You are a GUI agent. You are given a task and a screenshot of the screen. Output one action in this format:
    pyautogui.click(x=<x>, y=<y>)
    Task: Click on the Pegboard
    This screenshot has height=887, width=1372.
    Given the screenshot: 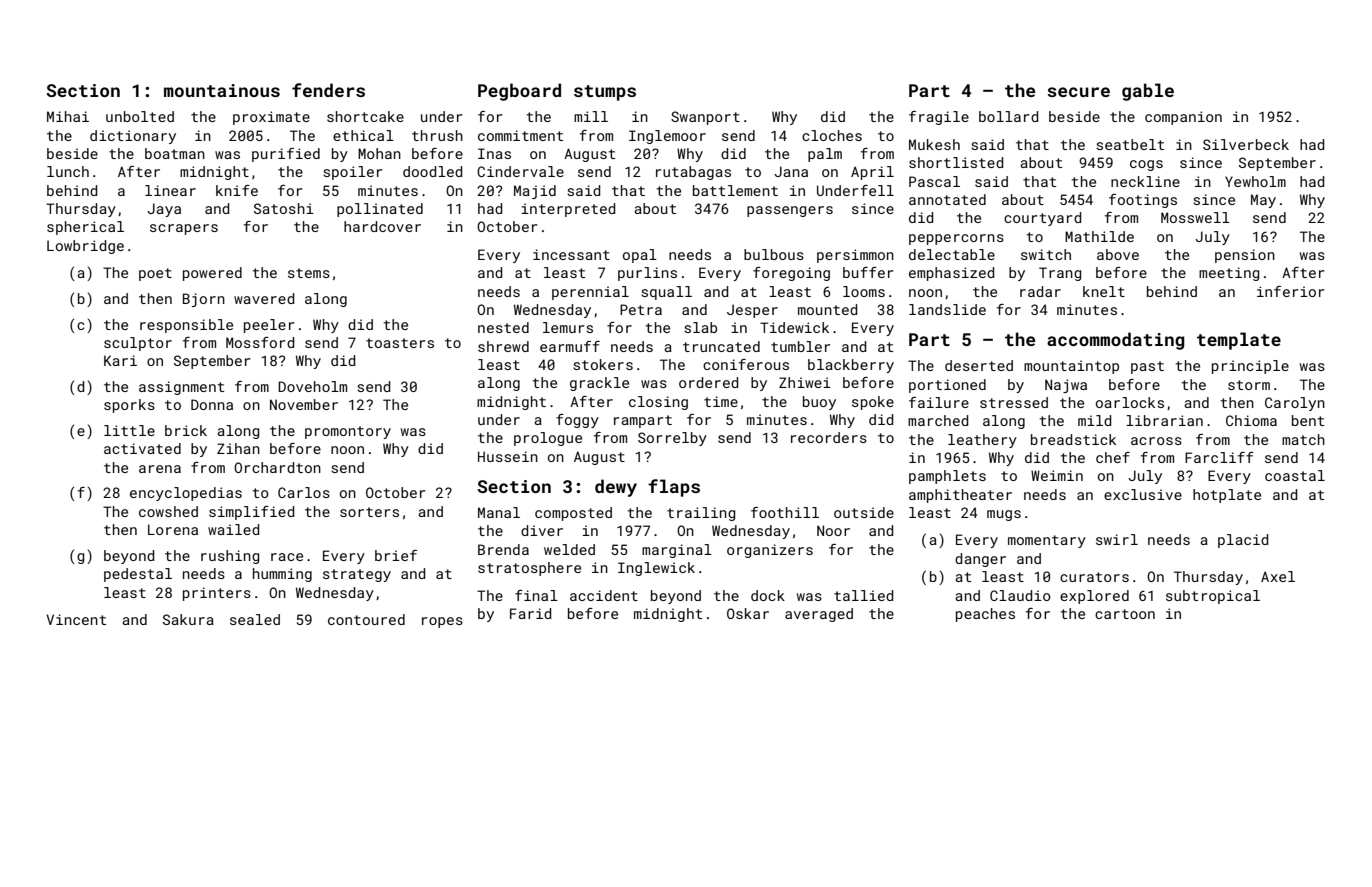 What is the action you would take?
    pyautogui.click(x=519, y=92)
